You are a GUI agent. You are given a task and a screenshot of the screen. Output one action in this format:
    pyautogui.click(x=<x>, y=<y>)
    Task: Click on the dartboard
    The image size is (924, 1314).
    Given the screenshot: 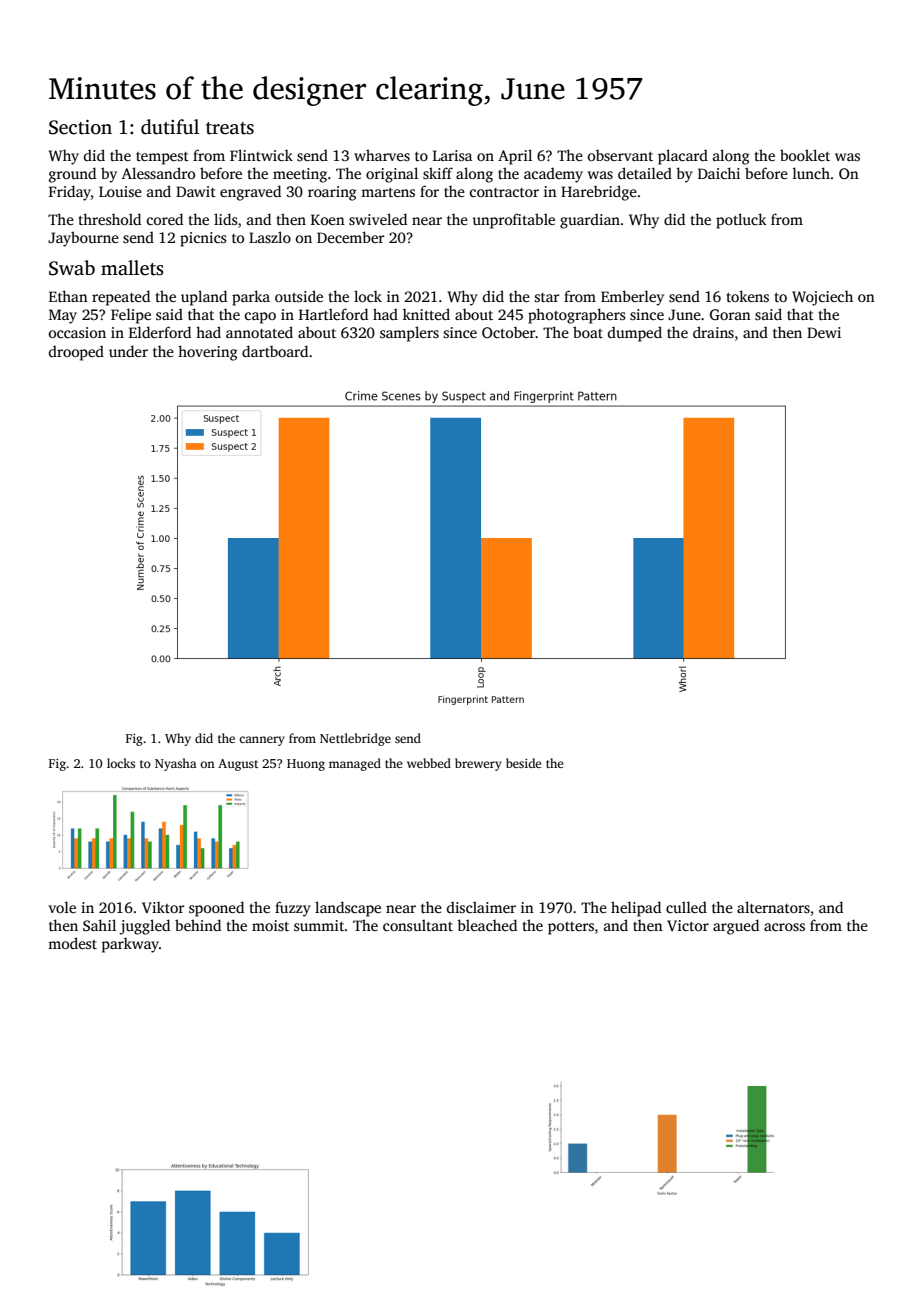 What is the action you would take?
    pyautogui.click(x=275, y=351)
